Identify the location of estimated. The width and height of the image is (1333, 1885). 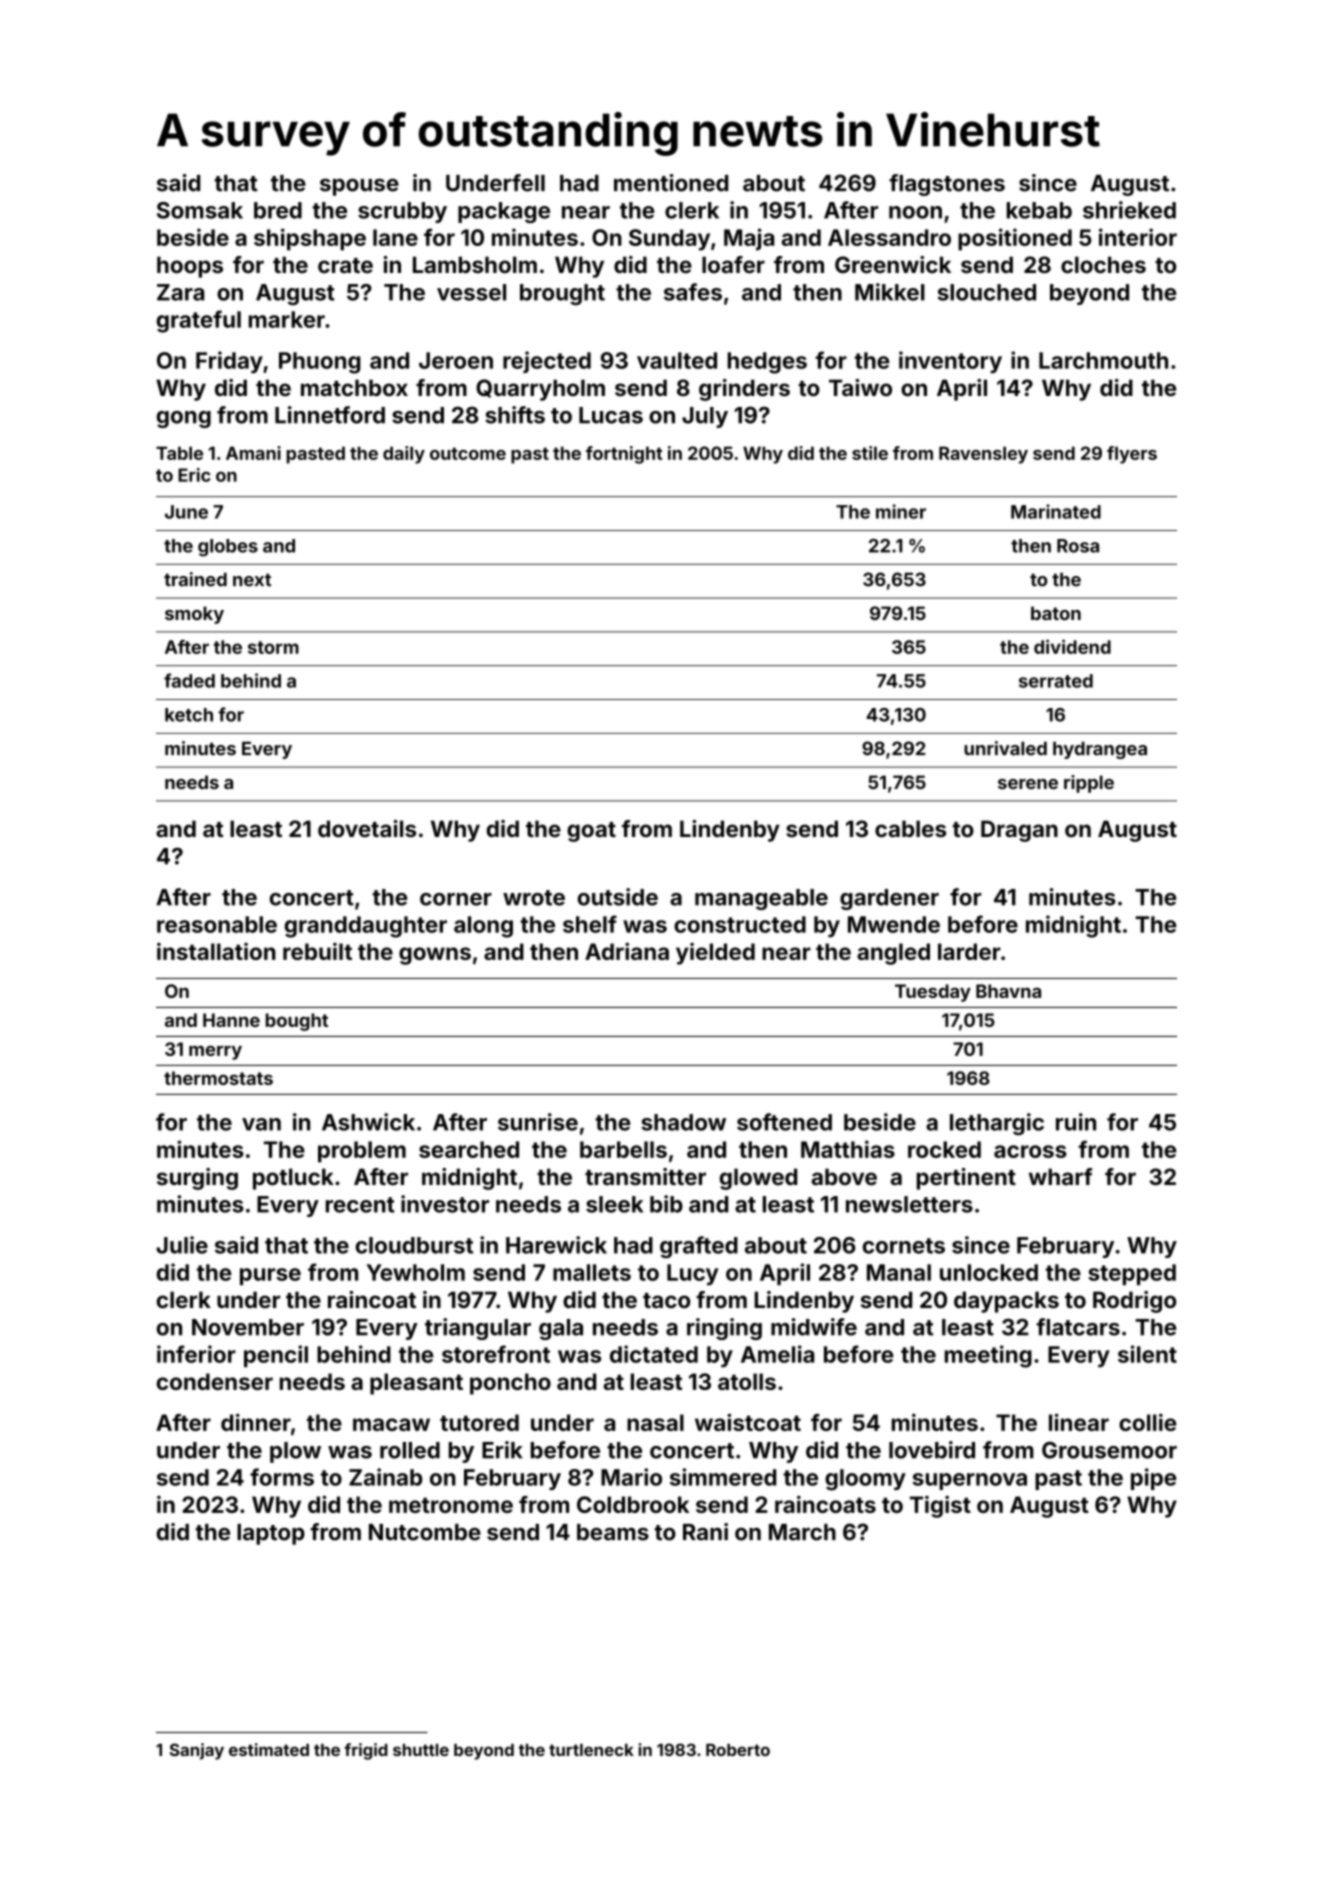
(269, 1749).
